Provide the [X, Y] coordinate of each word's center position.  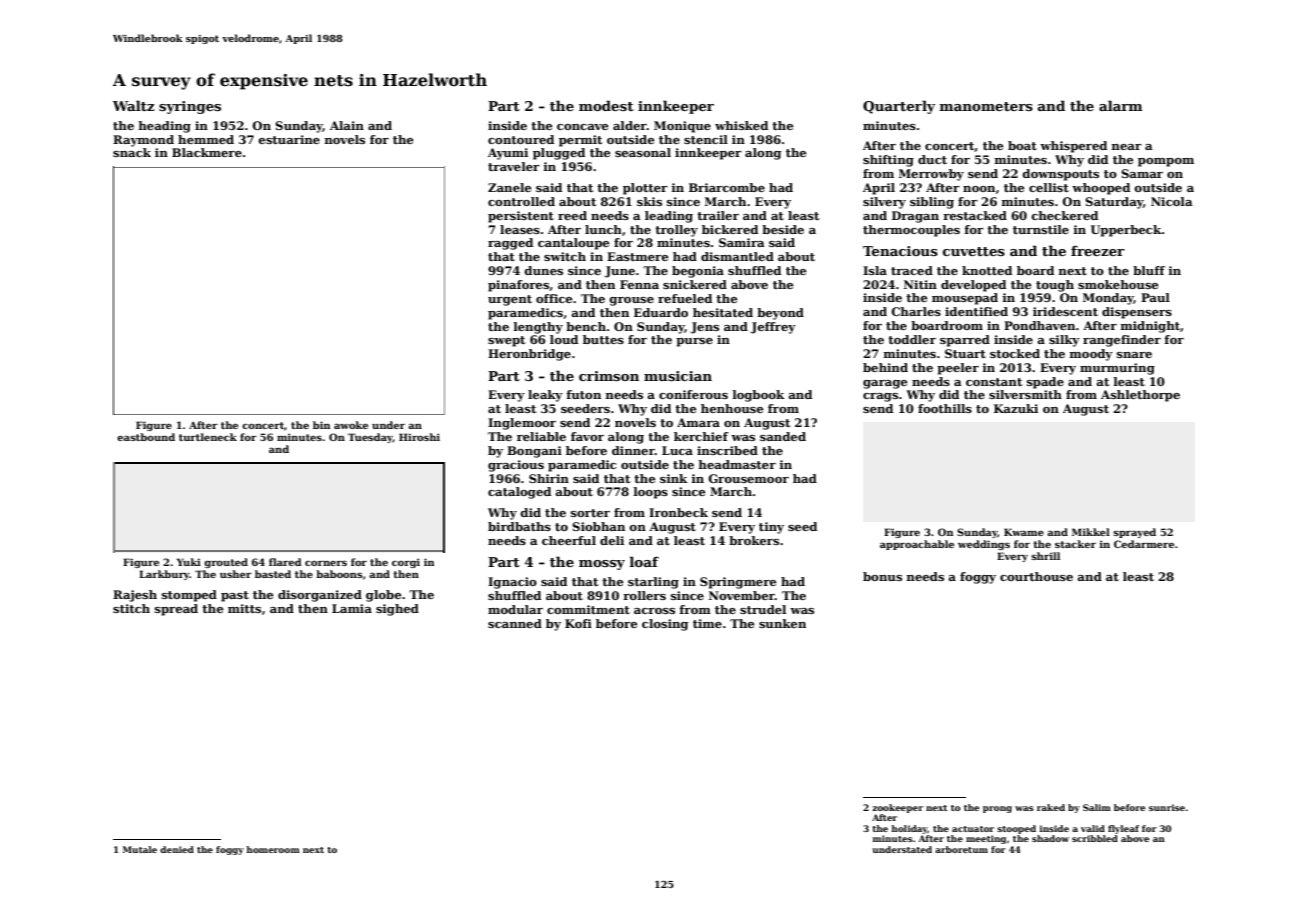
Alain [347, 125]
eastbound [146, 437]
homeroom [273, 849]
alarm [1120, 105]
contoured [521, 139]
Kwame [1024, 532]
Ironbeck [678, 512]
